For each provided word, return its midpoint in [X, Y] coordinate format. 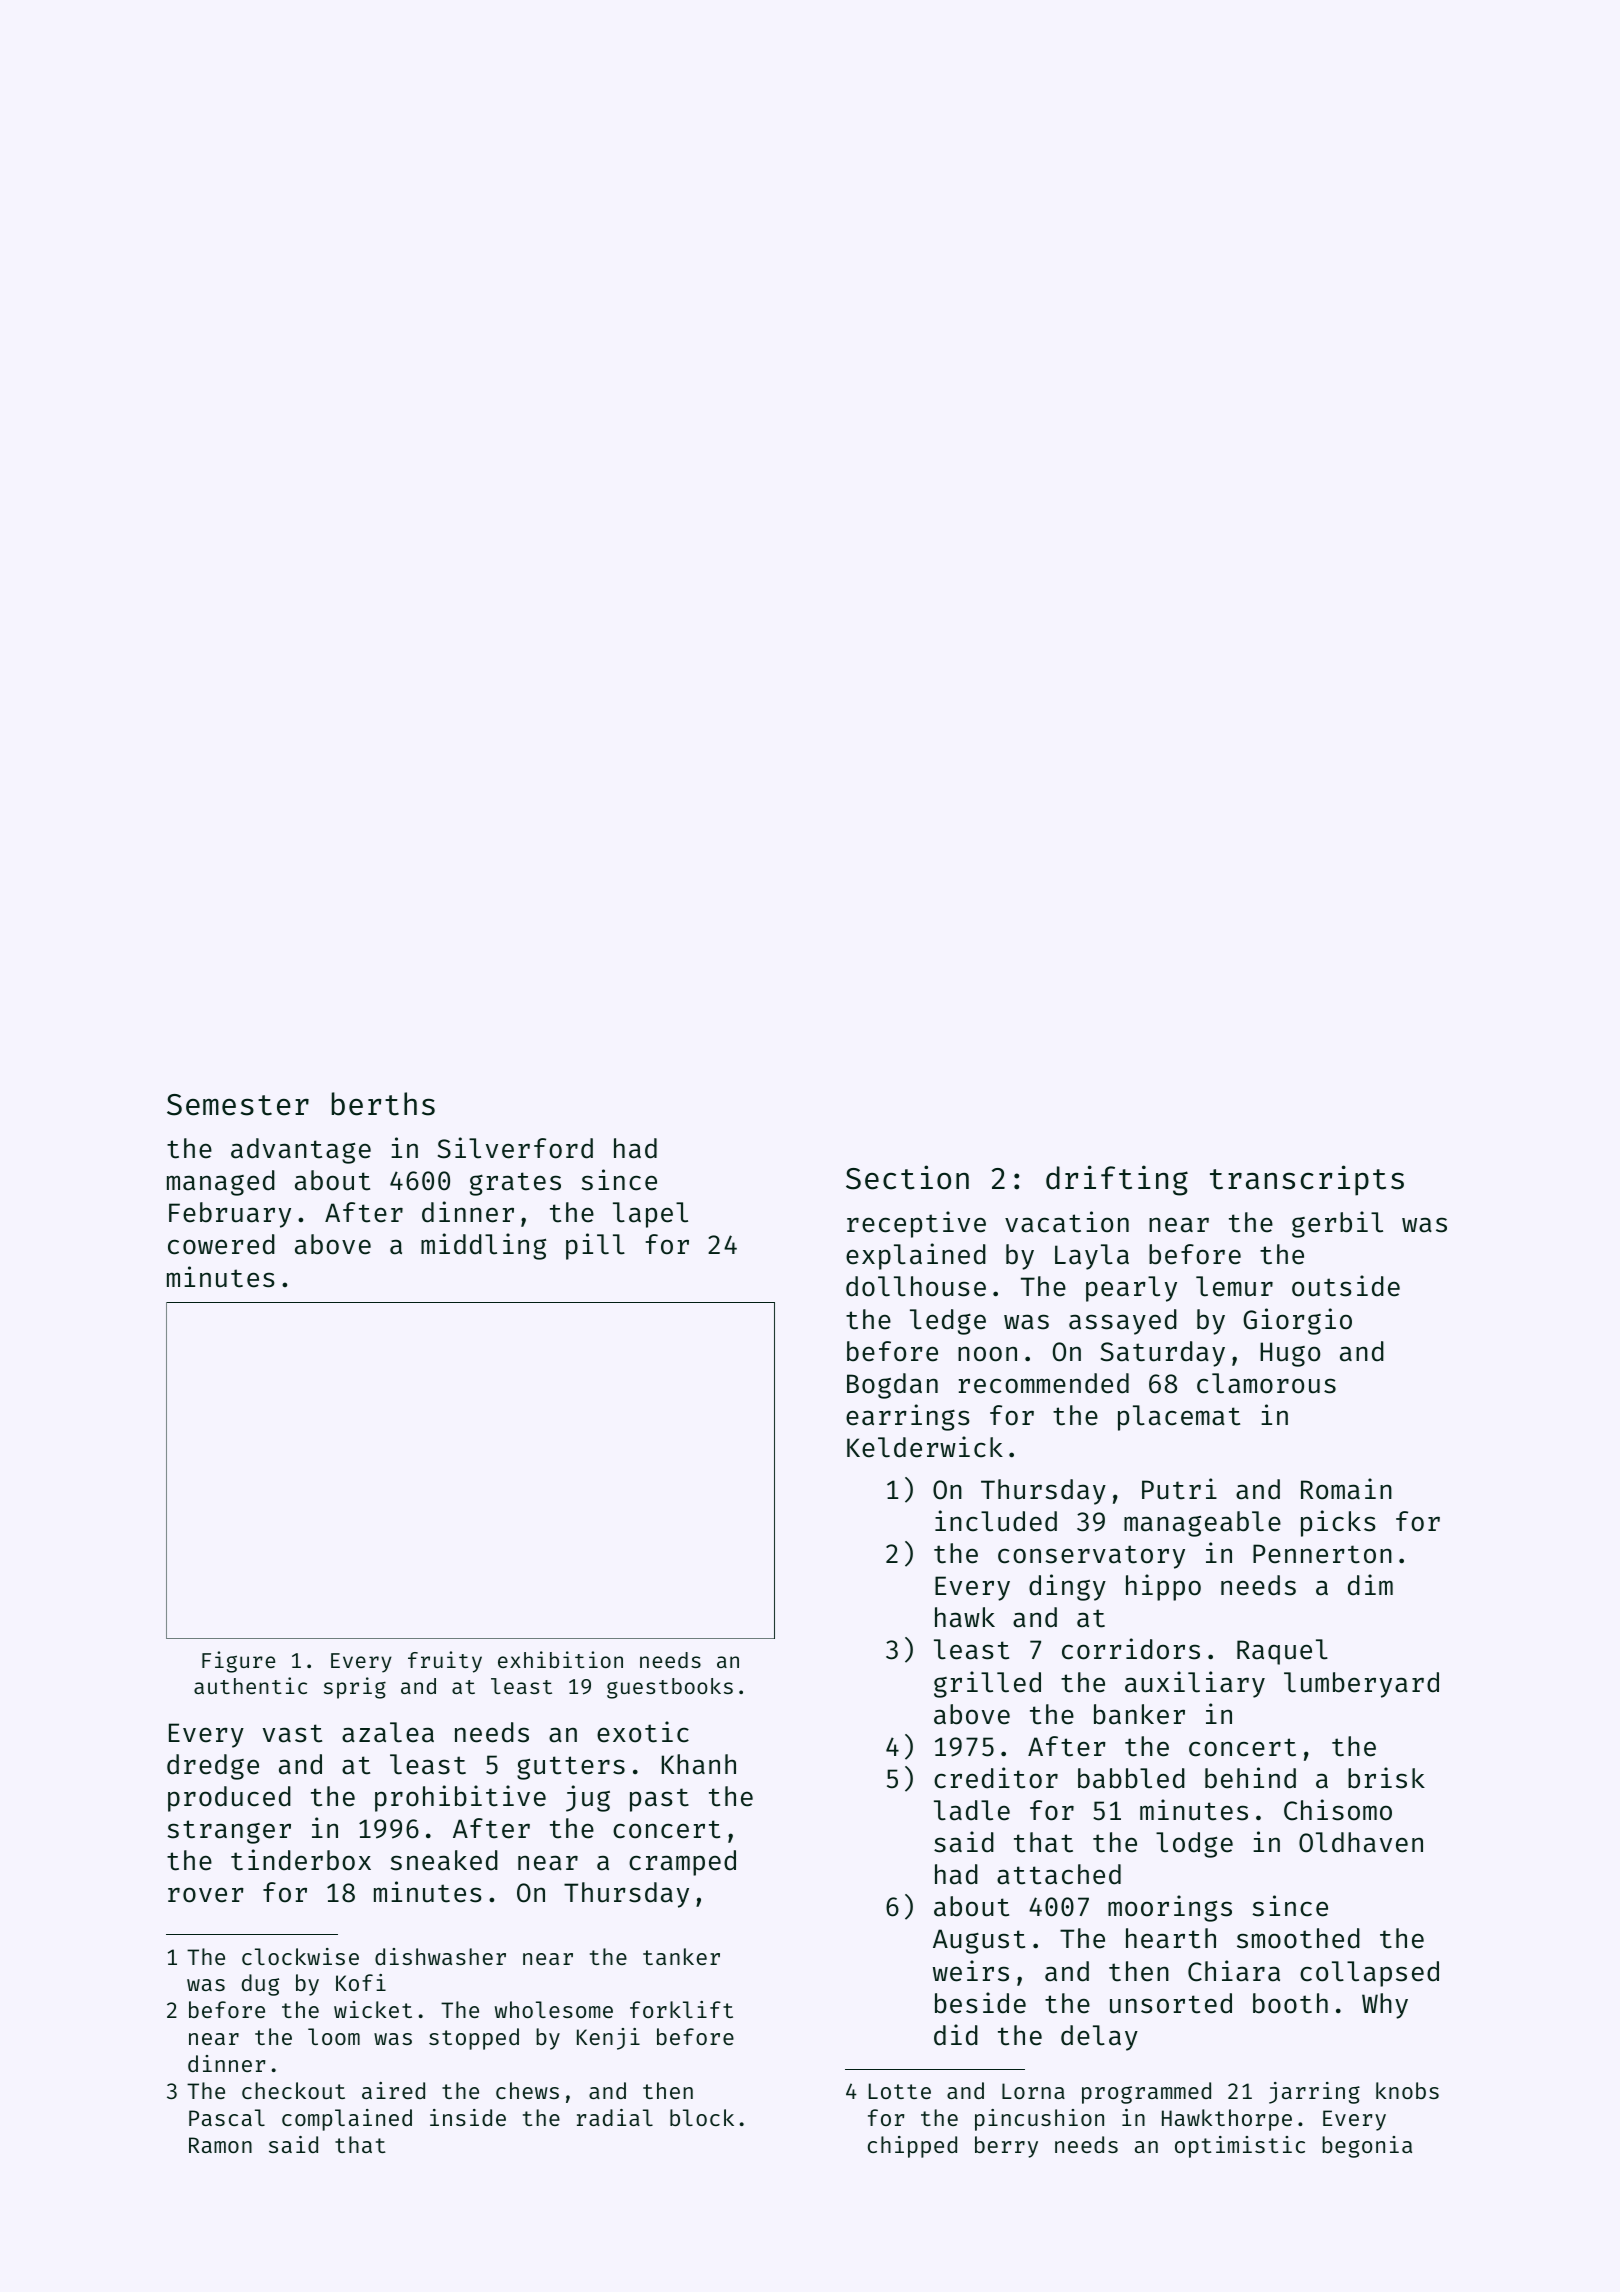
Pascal [227, 2117]
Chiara [1234, 1971]
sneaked [444, 1860]
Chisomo [1338, 1810]
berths [383, 1104]
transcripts [1307, 1180]
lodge [1194, 1845]
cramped [682, 1863]
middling [483, 1246]
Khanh [699, 1764]
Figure [238, 1662]
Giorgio [1297, 1321]
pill [595, 1246]
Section [907, 1177]
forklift [681, 2009]
